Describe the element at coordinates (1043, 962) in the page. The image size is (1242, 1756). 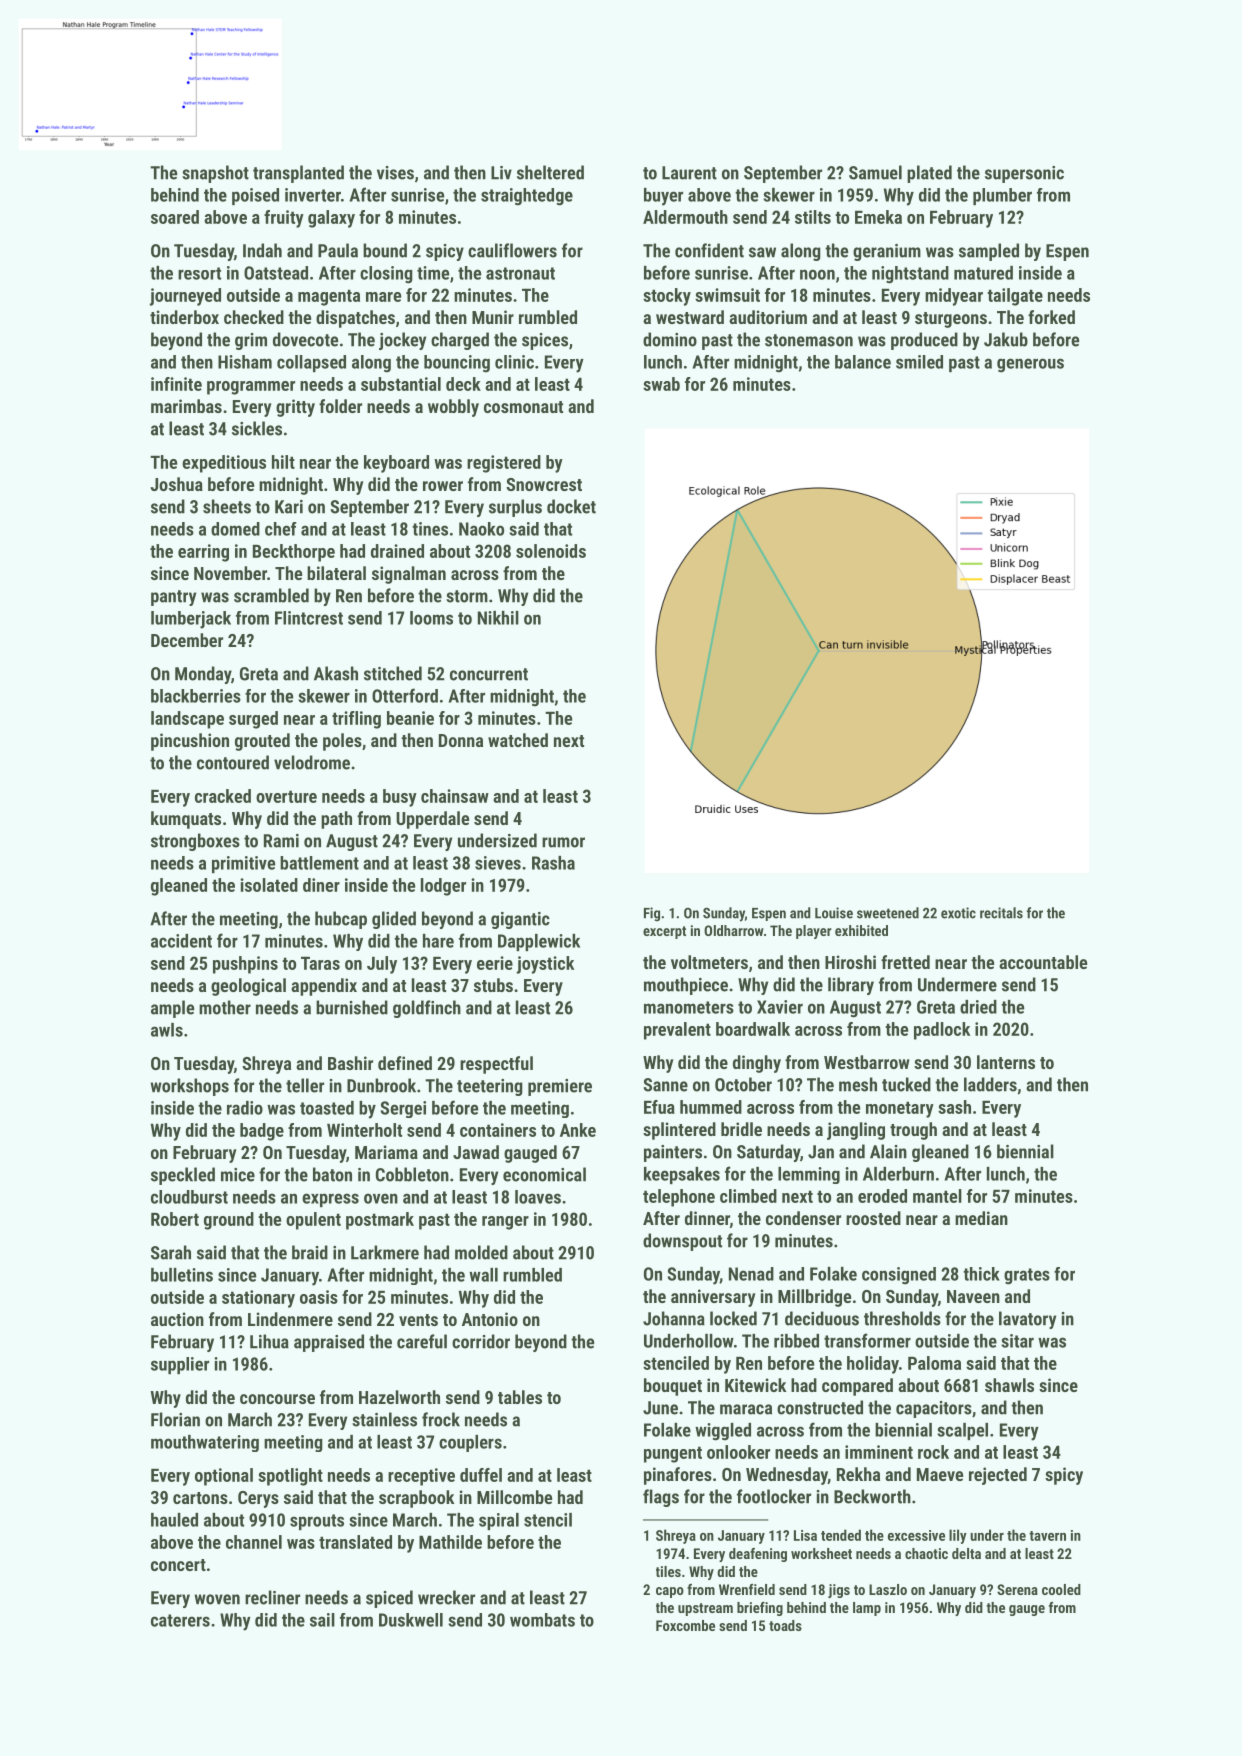
I see `accountable` at that location.
